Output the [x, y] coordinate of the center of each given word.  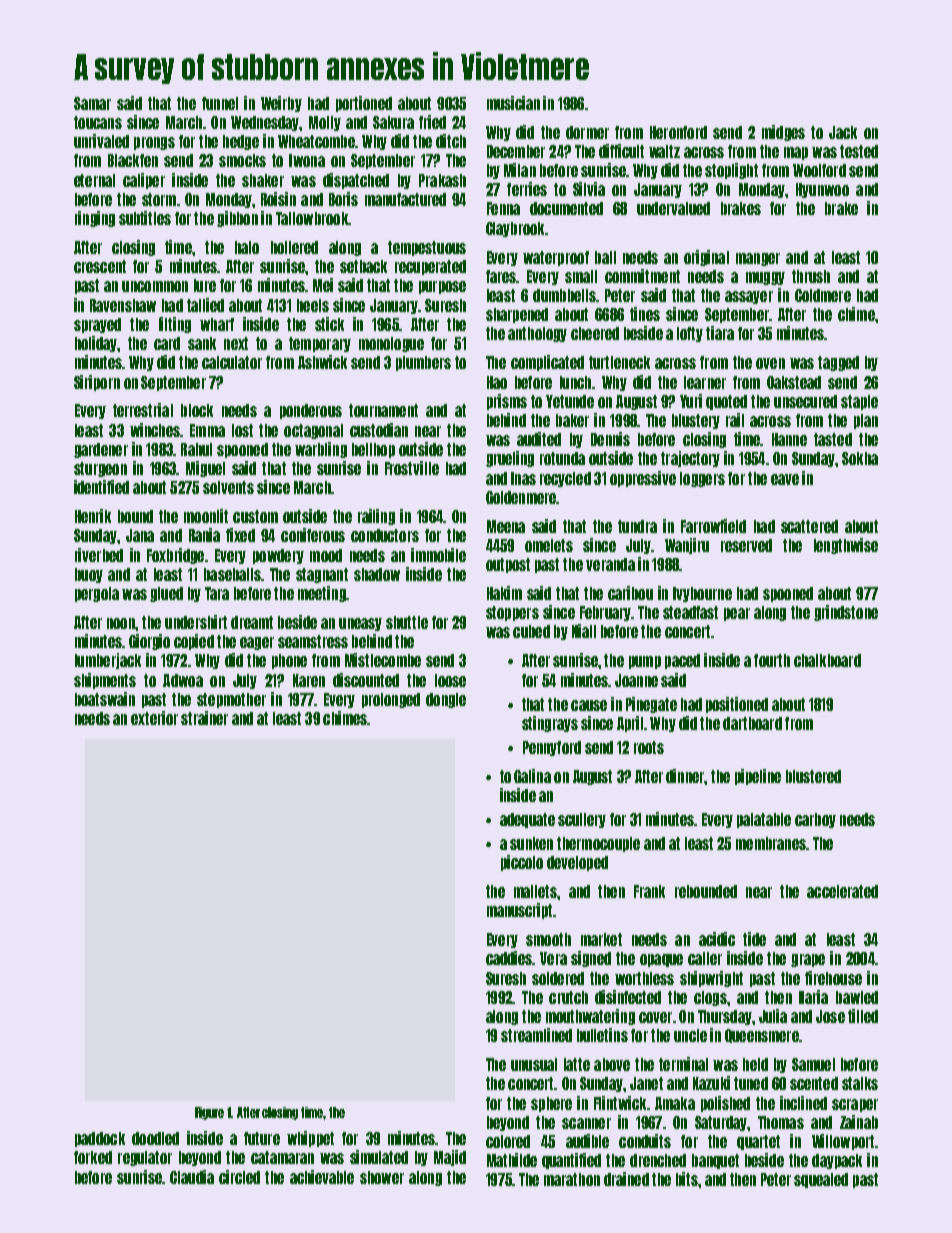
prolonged [391, 700]
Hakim [504, 593]
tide [754, 939]
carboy [815, 820]
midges [783, 133]
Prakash [442, 180]
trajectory [690, 459]
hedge [241, 142]
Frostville [412, 468]
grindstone [846, 613]
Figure [209, 1113]
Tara [217, 593]
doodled [155, 1138]
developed [577, 863]
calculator [232, 362]
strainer [204, 718]
